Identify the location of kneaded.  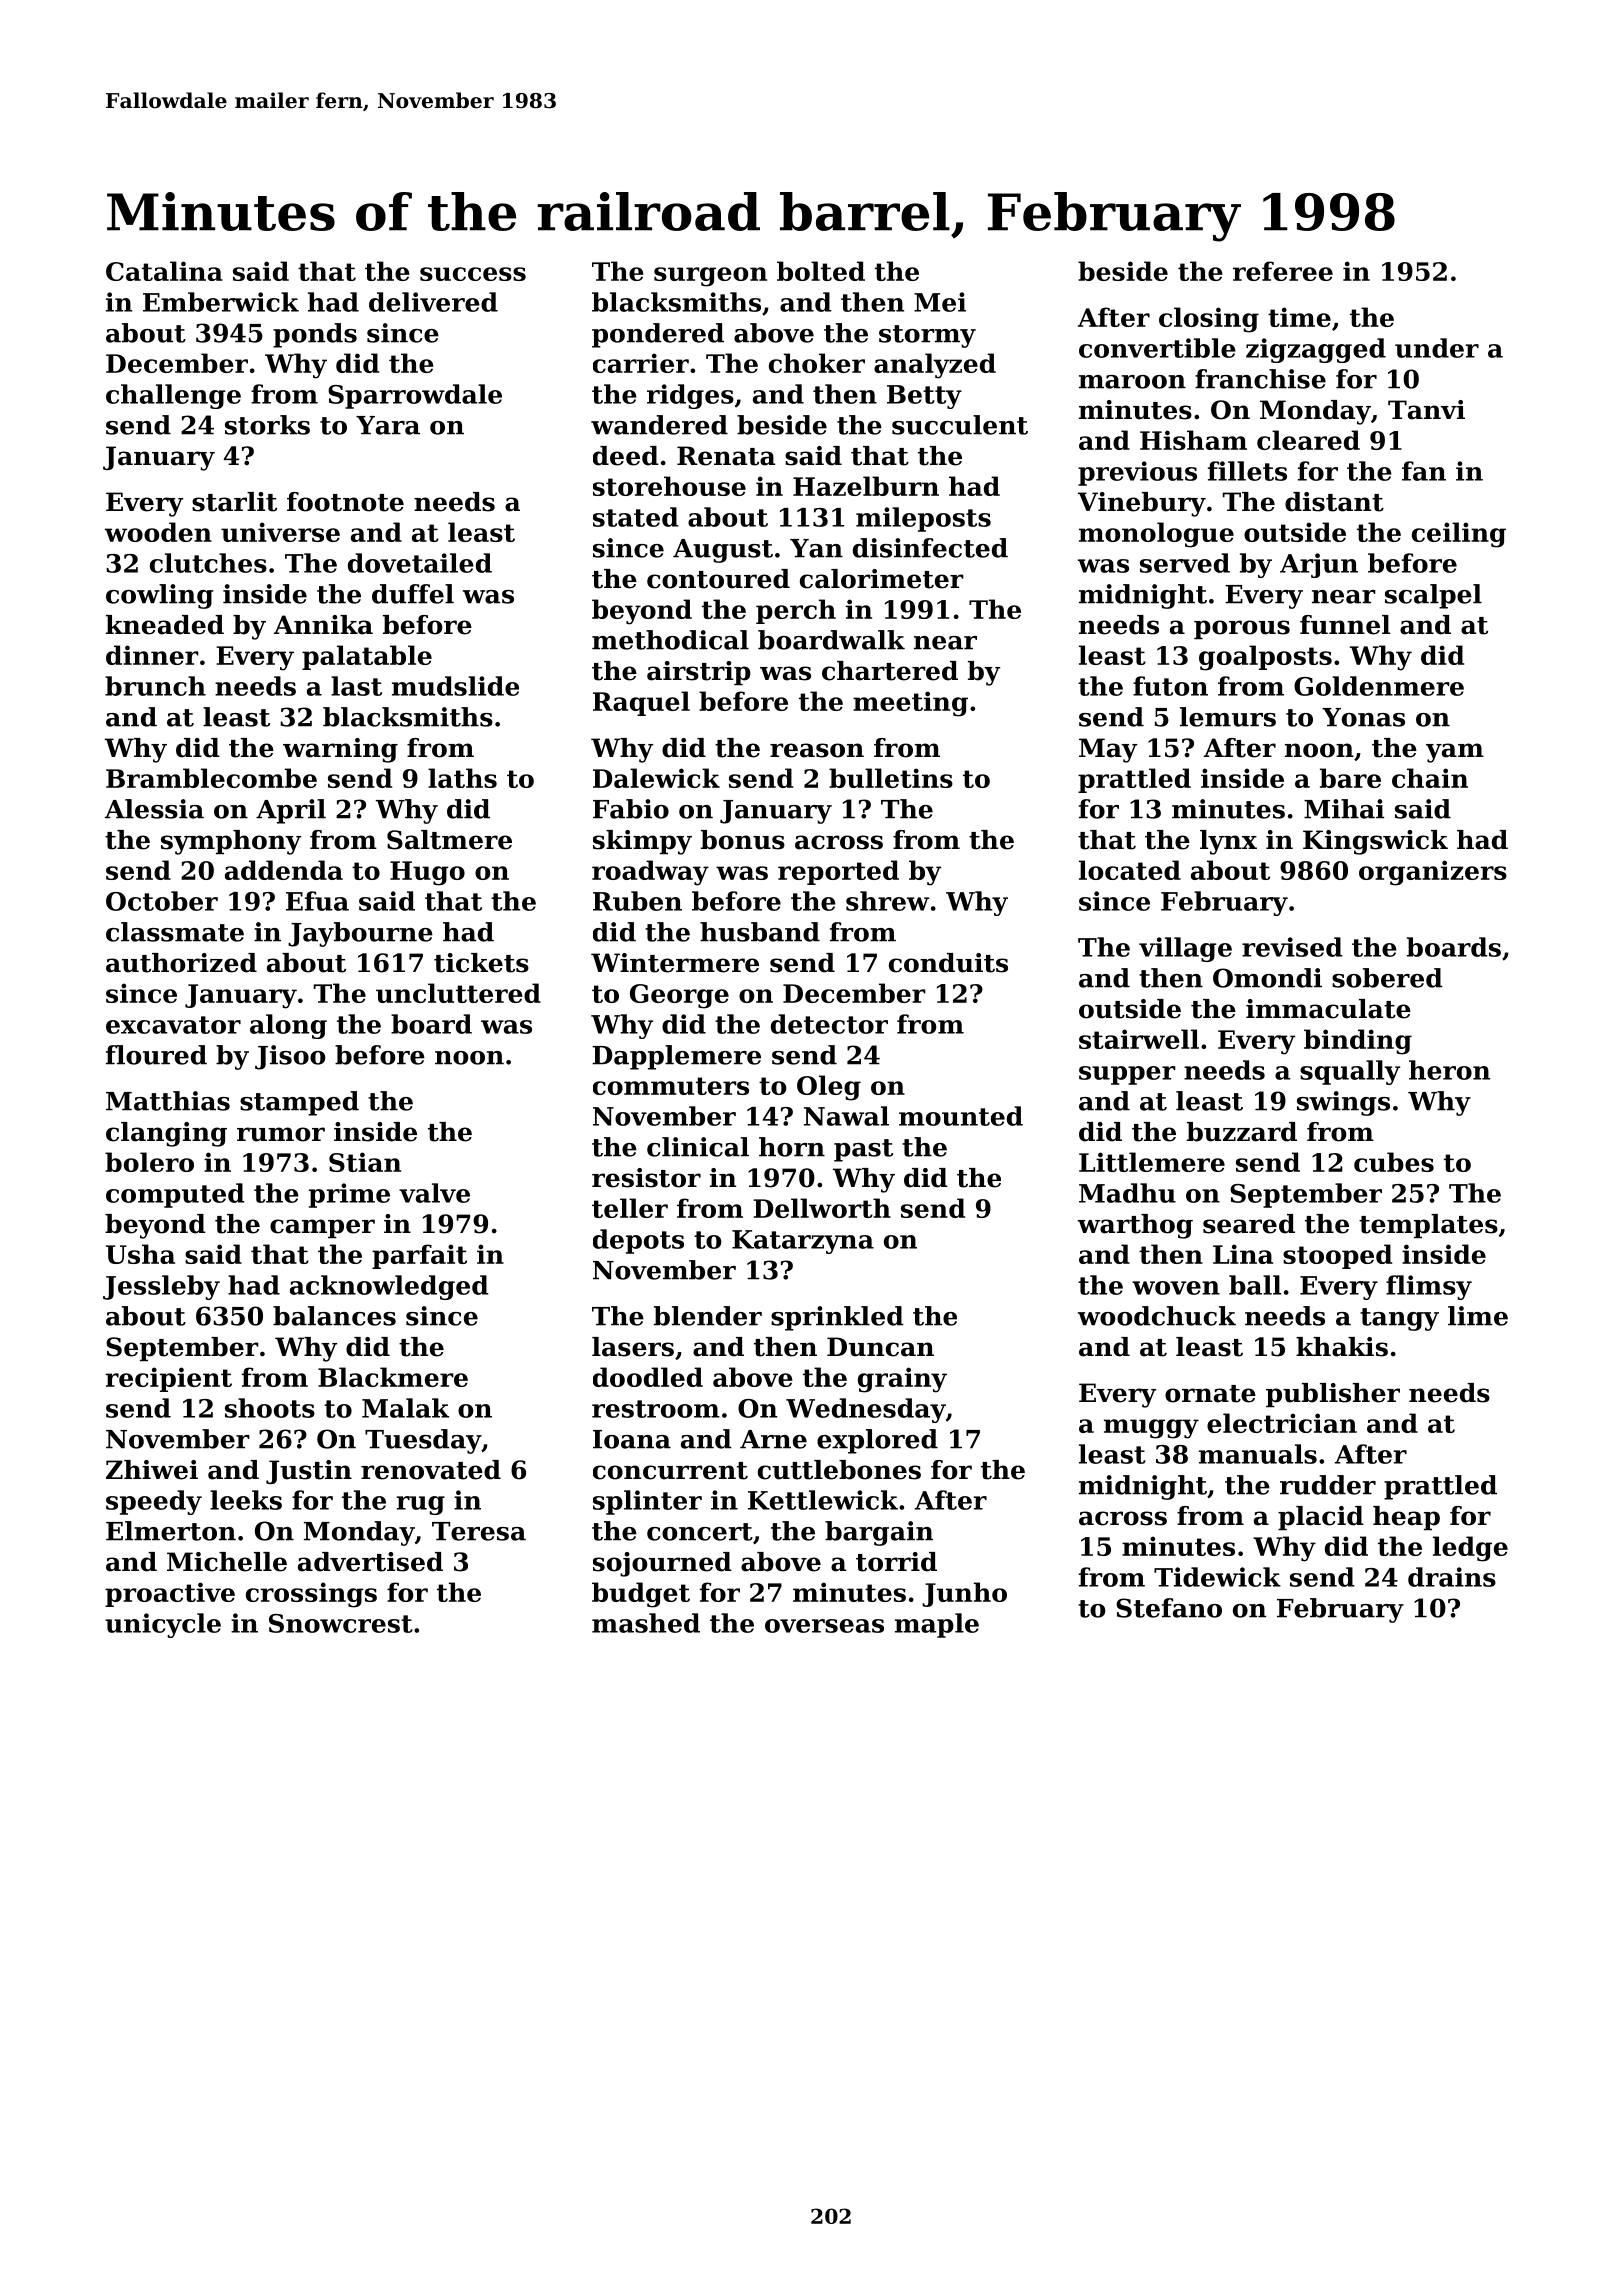
(165, 625).
